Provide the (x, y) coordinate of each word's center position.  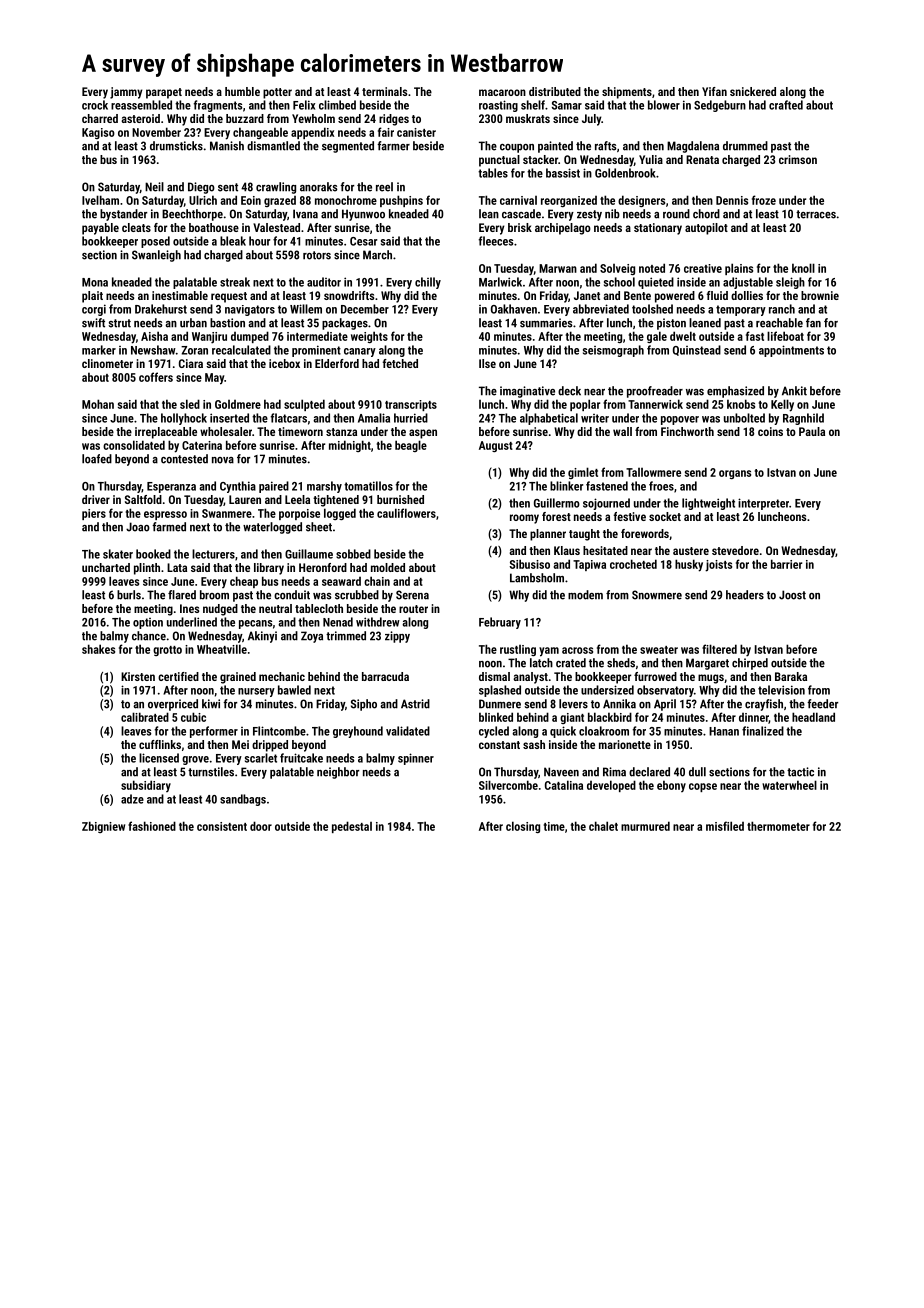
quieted (656, 283)
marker (99, 350)
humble (242, 91)
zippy (397, 637)
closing (523, 827)
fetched (400, 363)
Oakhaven (514, 309)
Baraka (791, 676)
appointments (791, 351)
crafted (786, 105)
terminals (384, 91)
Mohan (98, 404)
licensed (159, 758)
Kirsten (138, 676)
